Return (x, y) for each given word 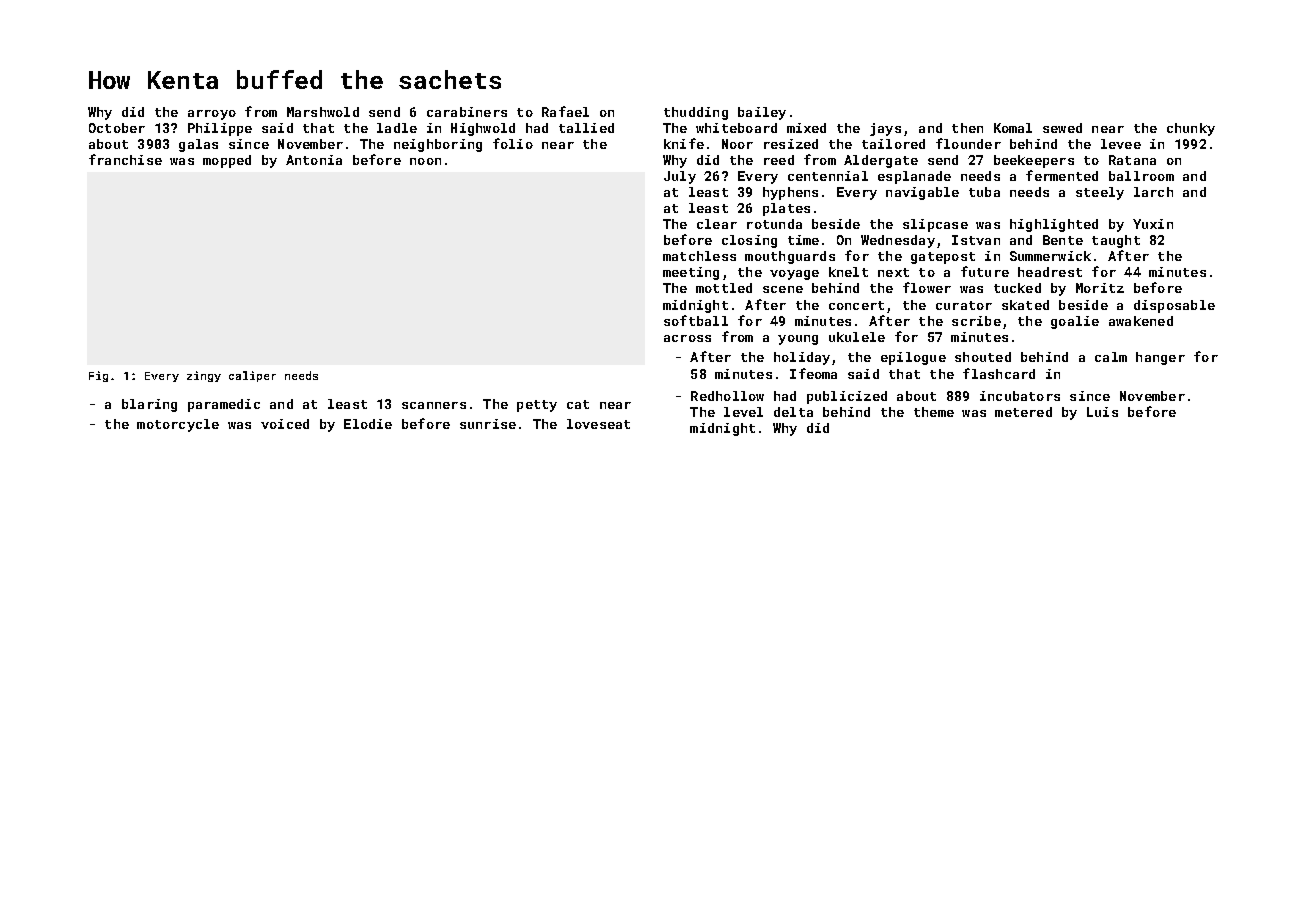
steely (1100, 193)
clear (717, 224)
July (680, 177)
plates (786, 209)
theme (934, 412)
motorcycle (178, 425)
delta (793, 412)
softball (696, 320)
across (687, 338)
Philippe (220, 129)
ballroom (1141, 176)
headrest (1050, 272)
